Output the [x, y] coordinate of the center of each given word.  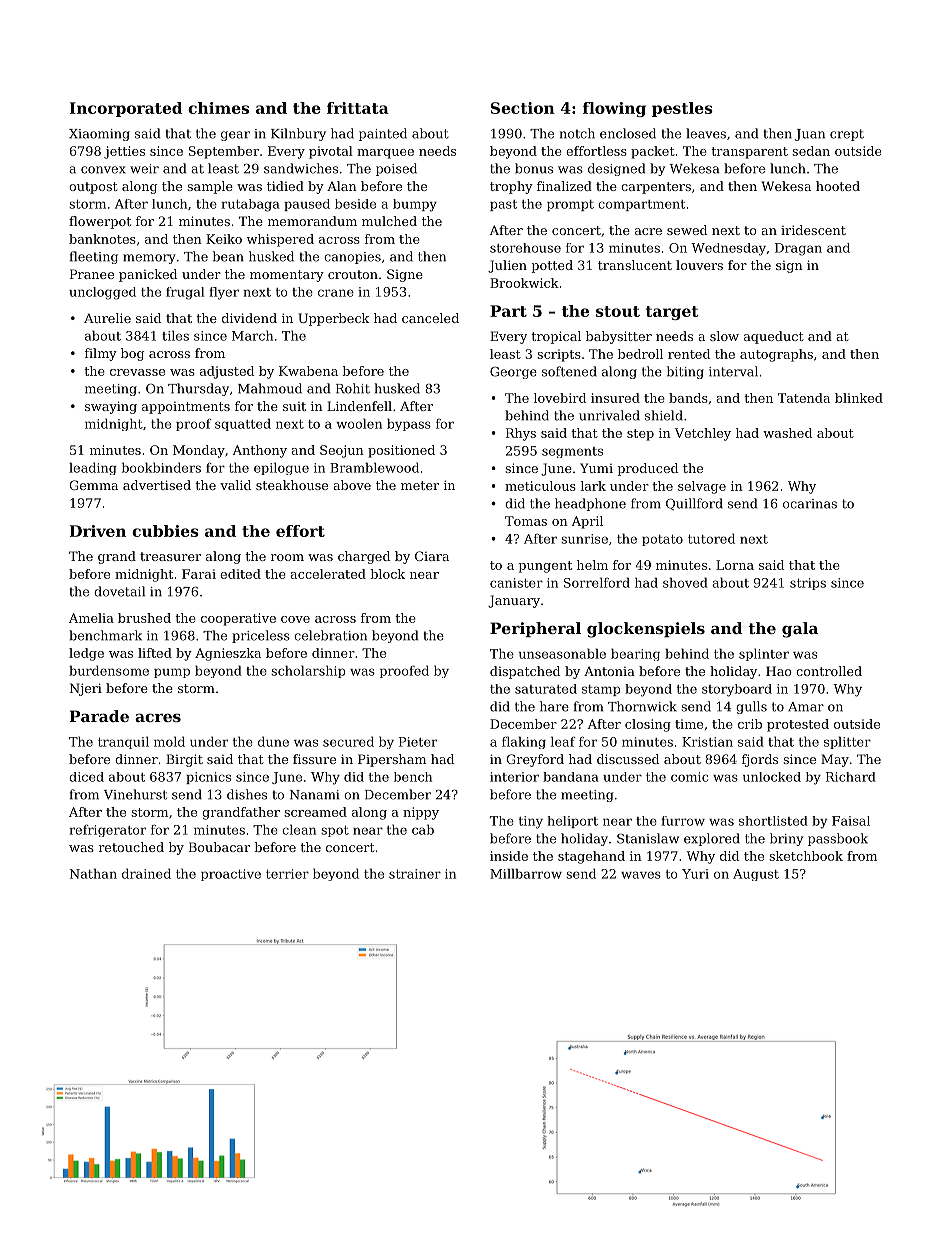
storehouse [525, 248]
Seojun [342, 451]
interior [514, 777]
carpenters [656, 188]
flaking [524, 742]
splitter [847, 742]
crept [847, 135]
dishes [247, 794]
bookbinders [161, 467]
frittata [358, 108]
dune [273, 741]
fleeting [94, 257]
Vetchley [703, 434]
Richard [851, 777]
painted [383, 134]
